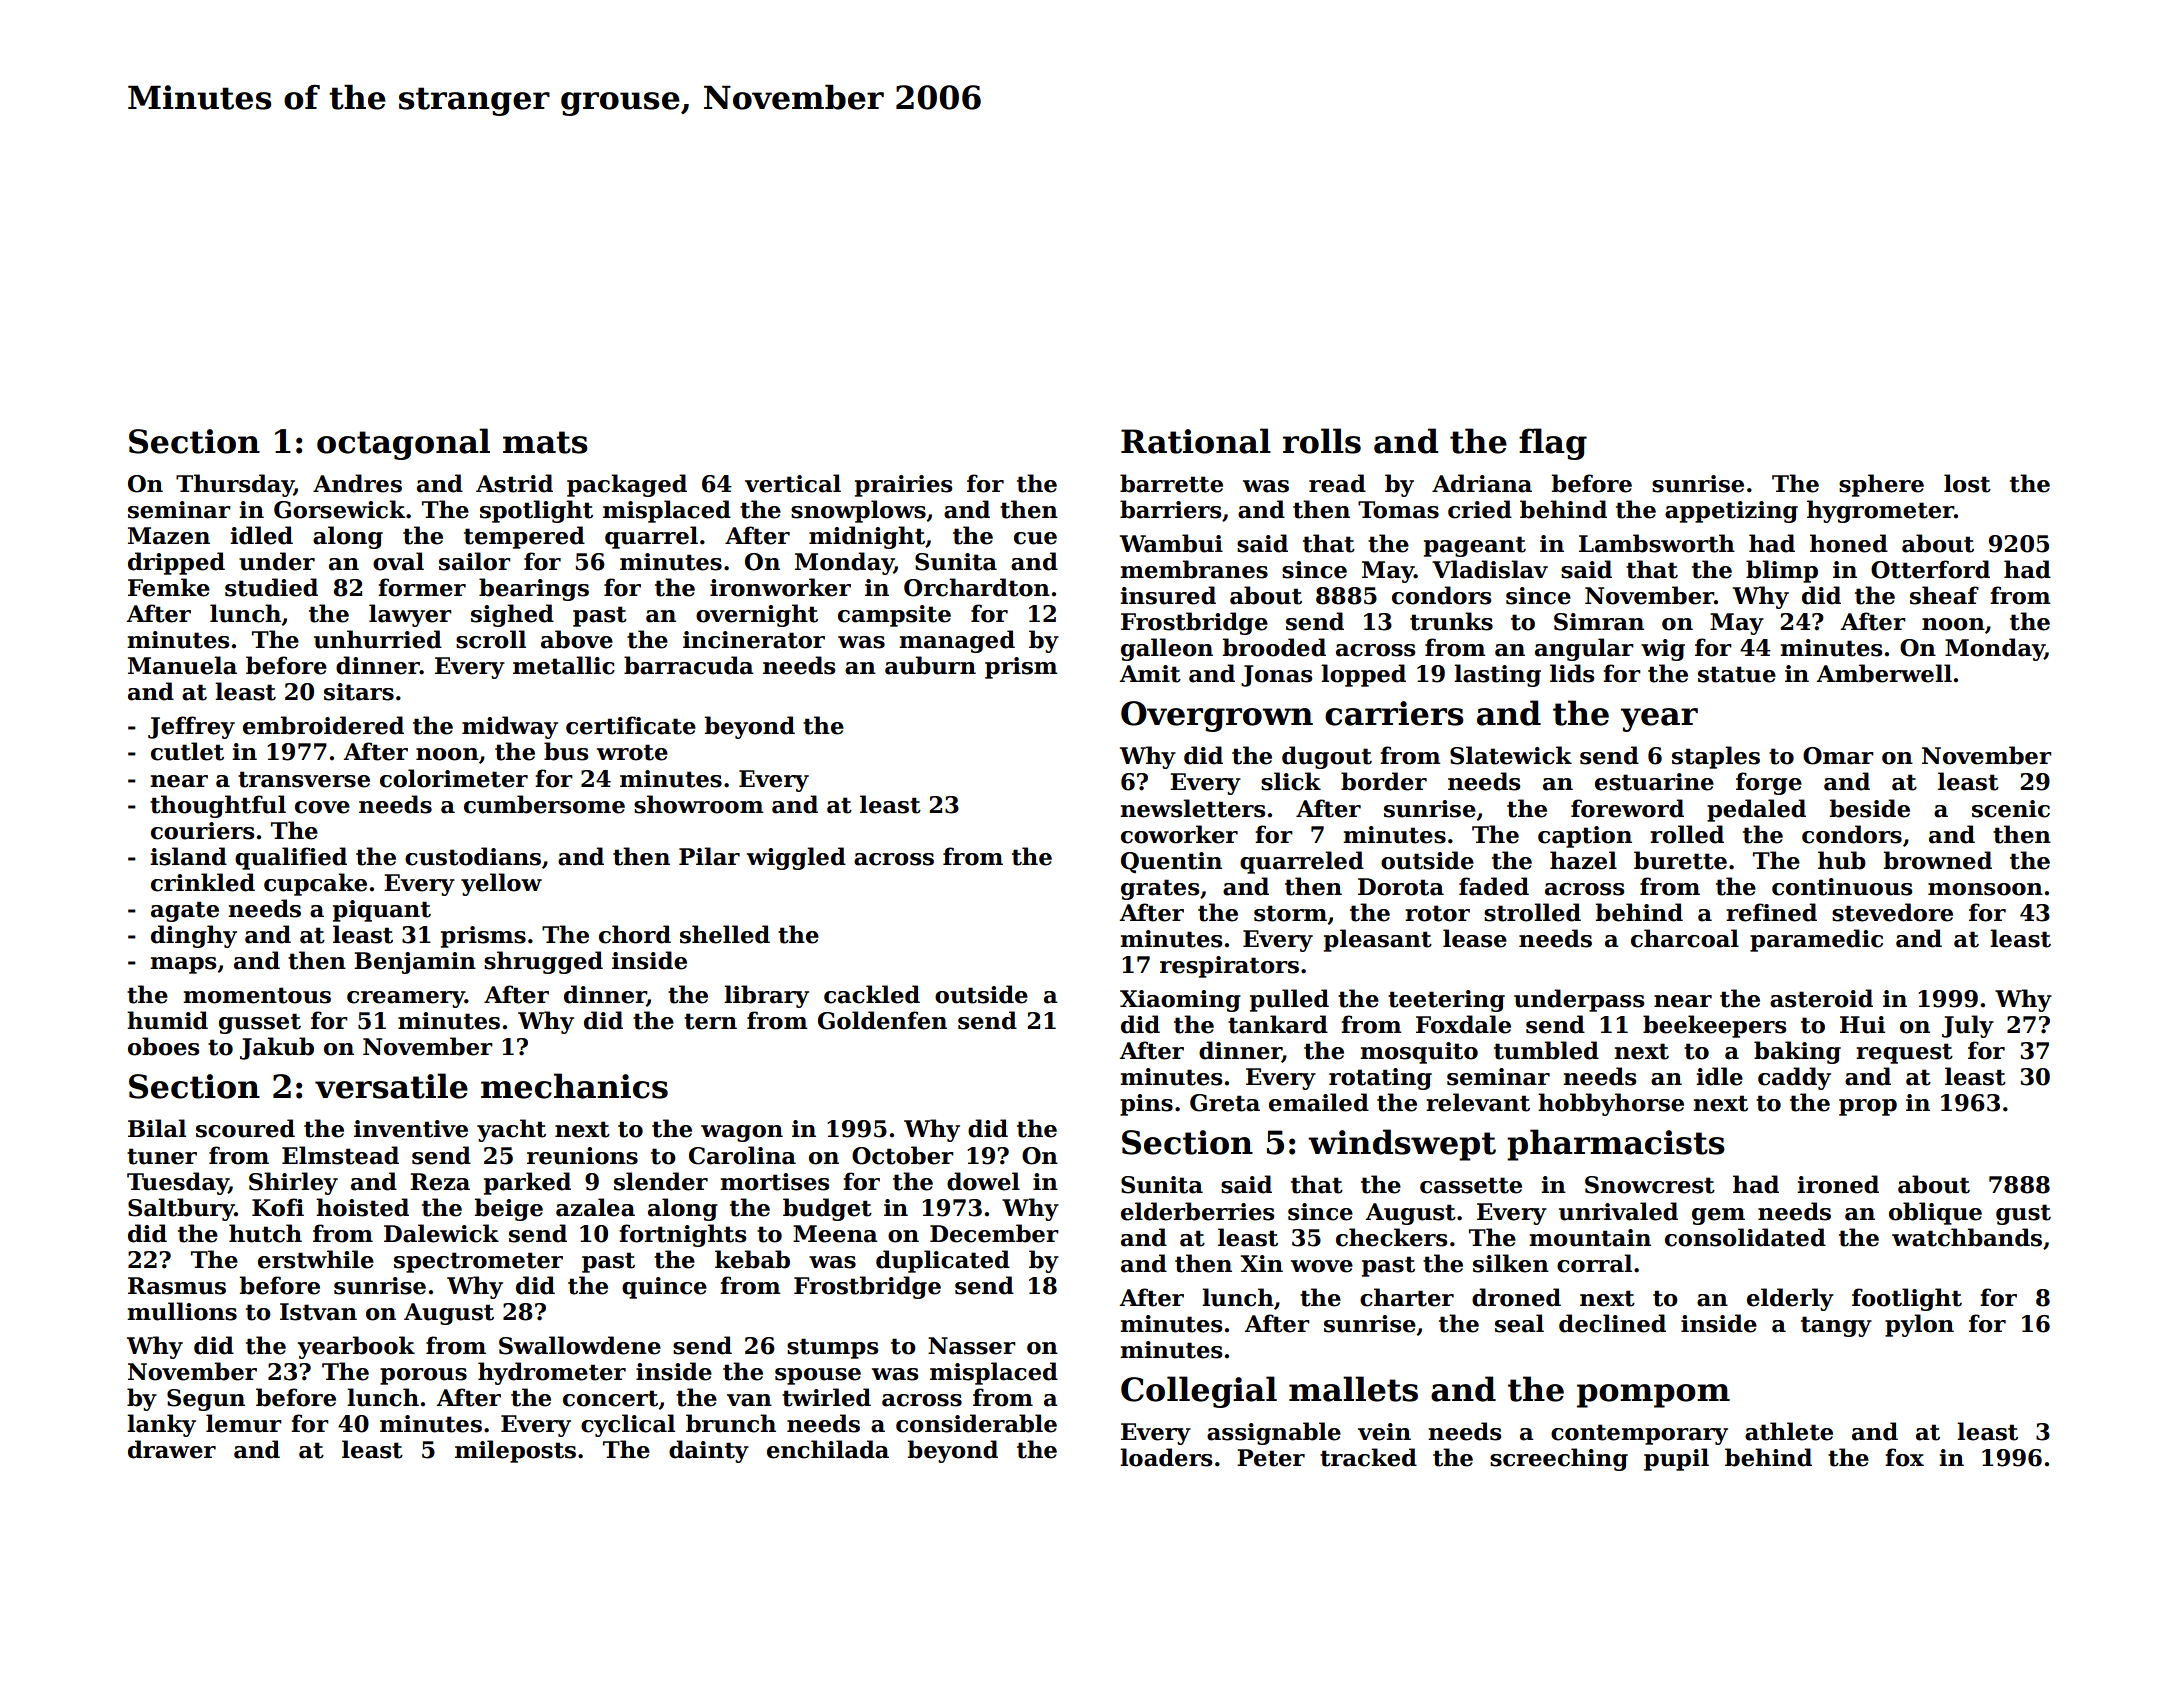 This page has height=1683, width=2178. What do you see at coordinates (1782, 571) in the page?
I see `blimp` at bounding box center [1782, 571].
